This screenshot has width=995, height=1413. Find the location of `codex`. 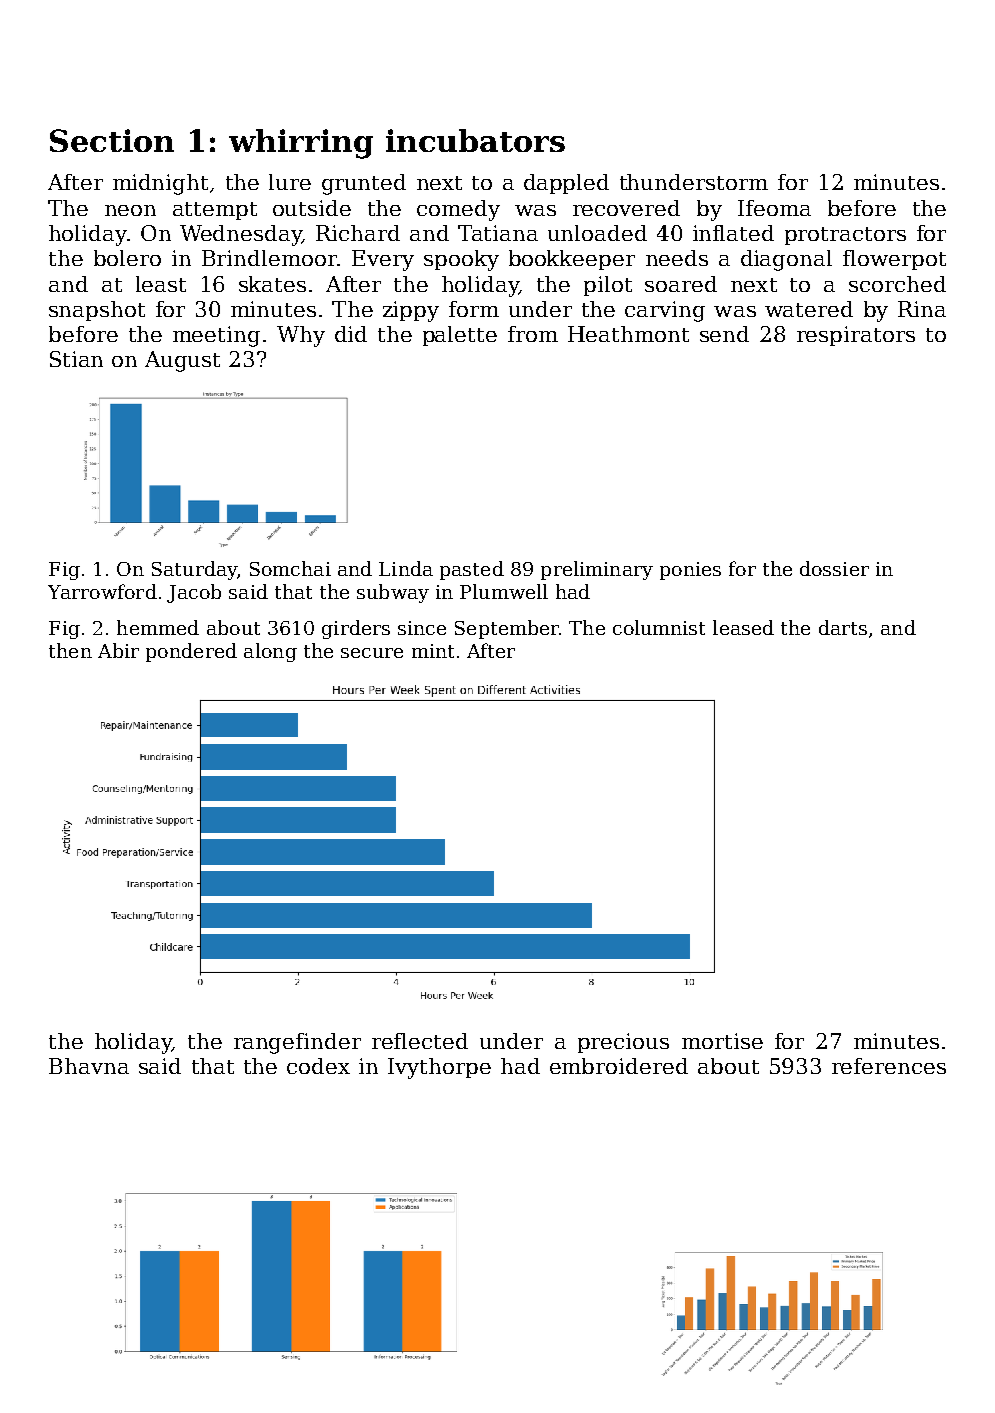

codex is located at coordinates (318, 1066).
